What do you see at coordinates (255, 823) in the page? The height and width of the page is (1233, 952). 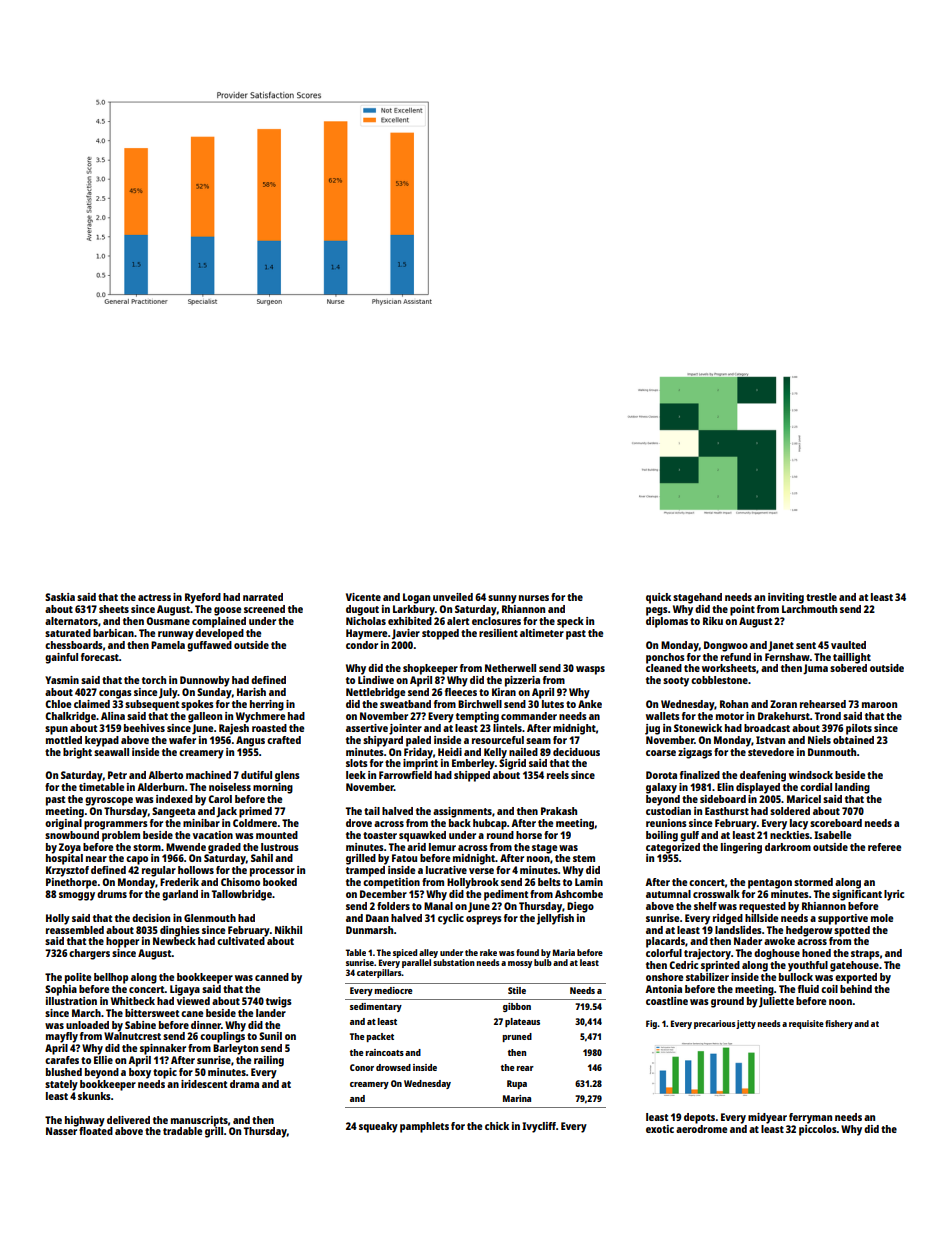 I see `Coldmere` at bounding box center [255, 823].
